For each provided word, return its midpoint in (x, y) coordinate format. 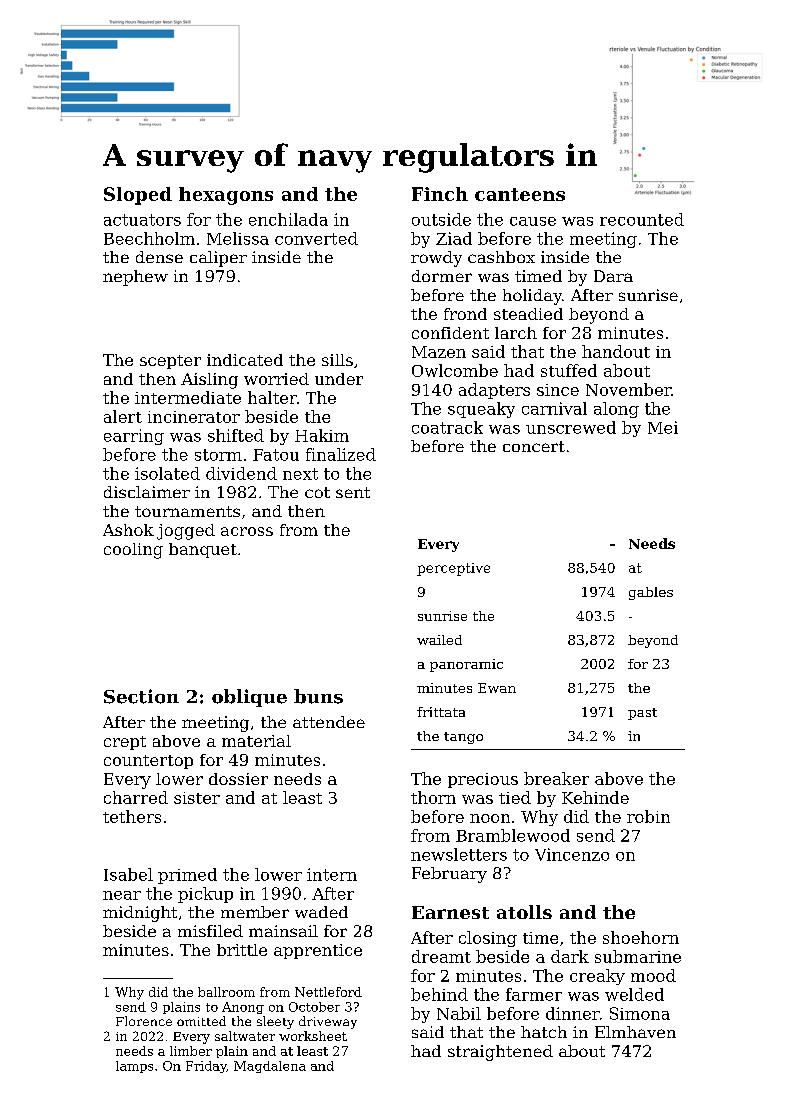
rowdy (436, 259)
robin (648, 816)
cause (533, 221)
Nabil (459, 1013)
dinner (573, 1013)
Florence (144, 1021)
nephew (135, 278)
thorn (433, 797)
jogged (186, 532)
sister (197, 798)
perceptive (453, 569)
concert (534, 446)
